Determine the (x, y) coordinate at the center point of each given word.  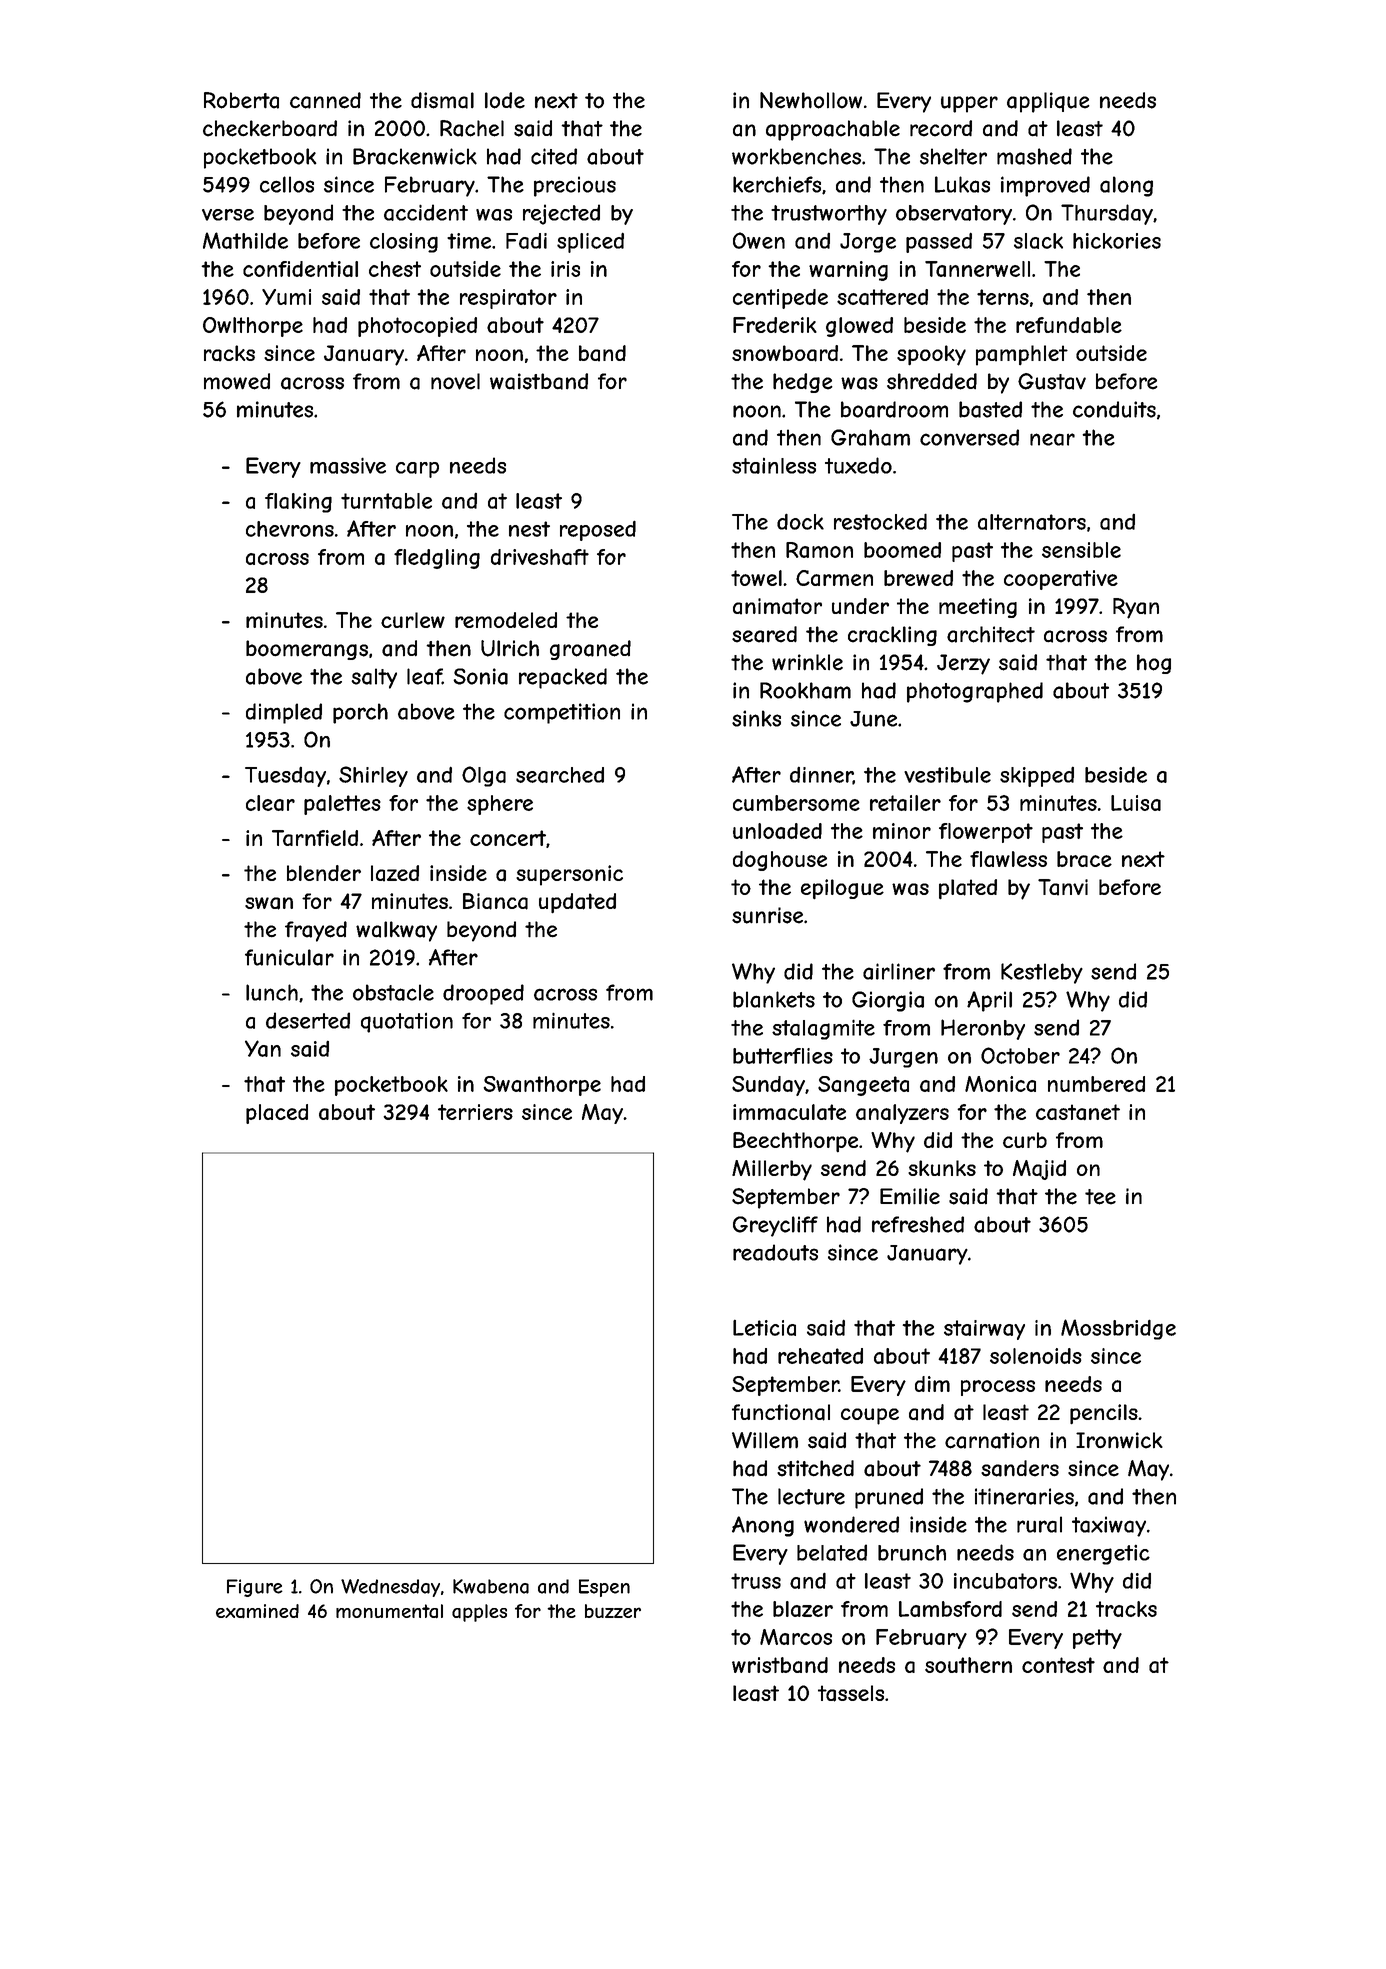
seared (764, 634)
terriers (475, 1112)
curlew (413, 620)
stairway (984, 1330)
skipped (1037, 777)
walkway (396, 931)
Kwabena (491, 1586)
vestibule (947, 775)
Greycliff (775, 1226)
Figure (255, 1588)
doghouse (780, 861)
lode (505, 100)
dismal (442, 100)
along (1126, 186)
